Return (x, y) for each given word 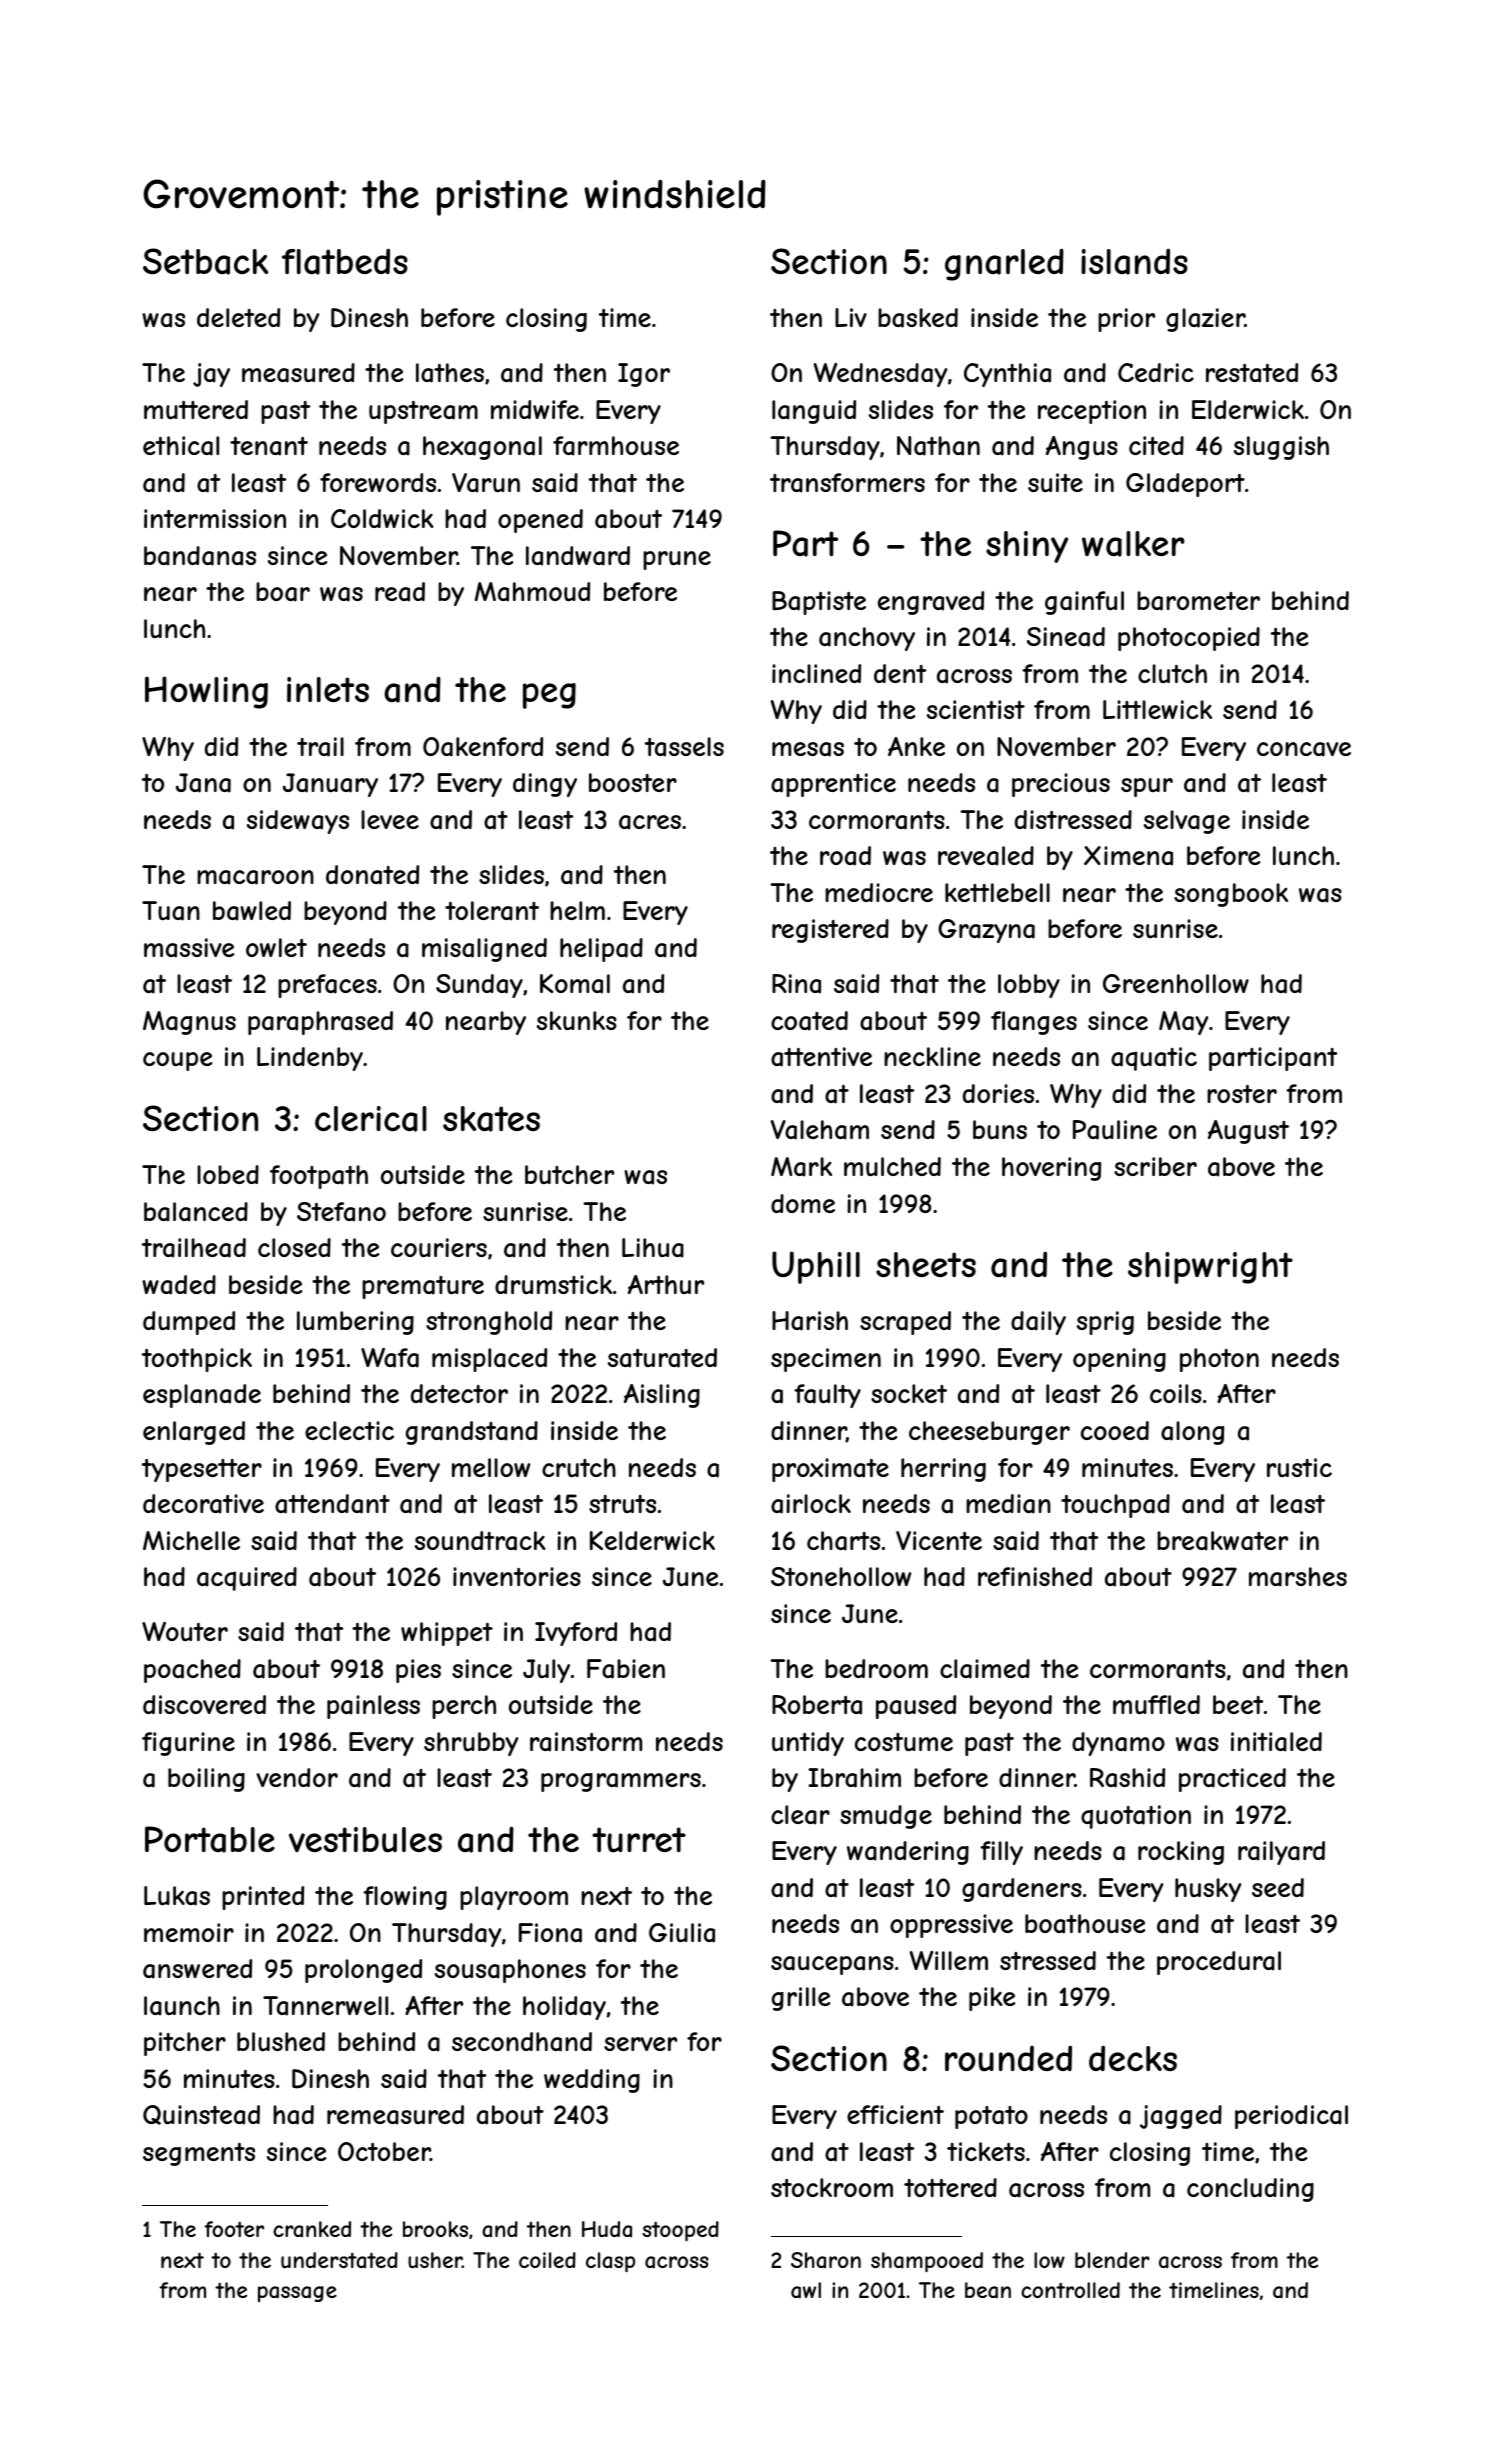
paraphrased (320, 1023)
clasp (610, 2262)
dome (803, 1203)
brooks (435, 2229)
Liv (851, 317)
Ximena (1128, 856)
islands (1134, 261)
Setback (205, 261)
